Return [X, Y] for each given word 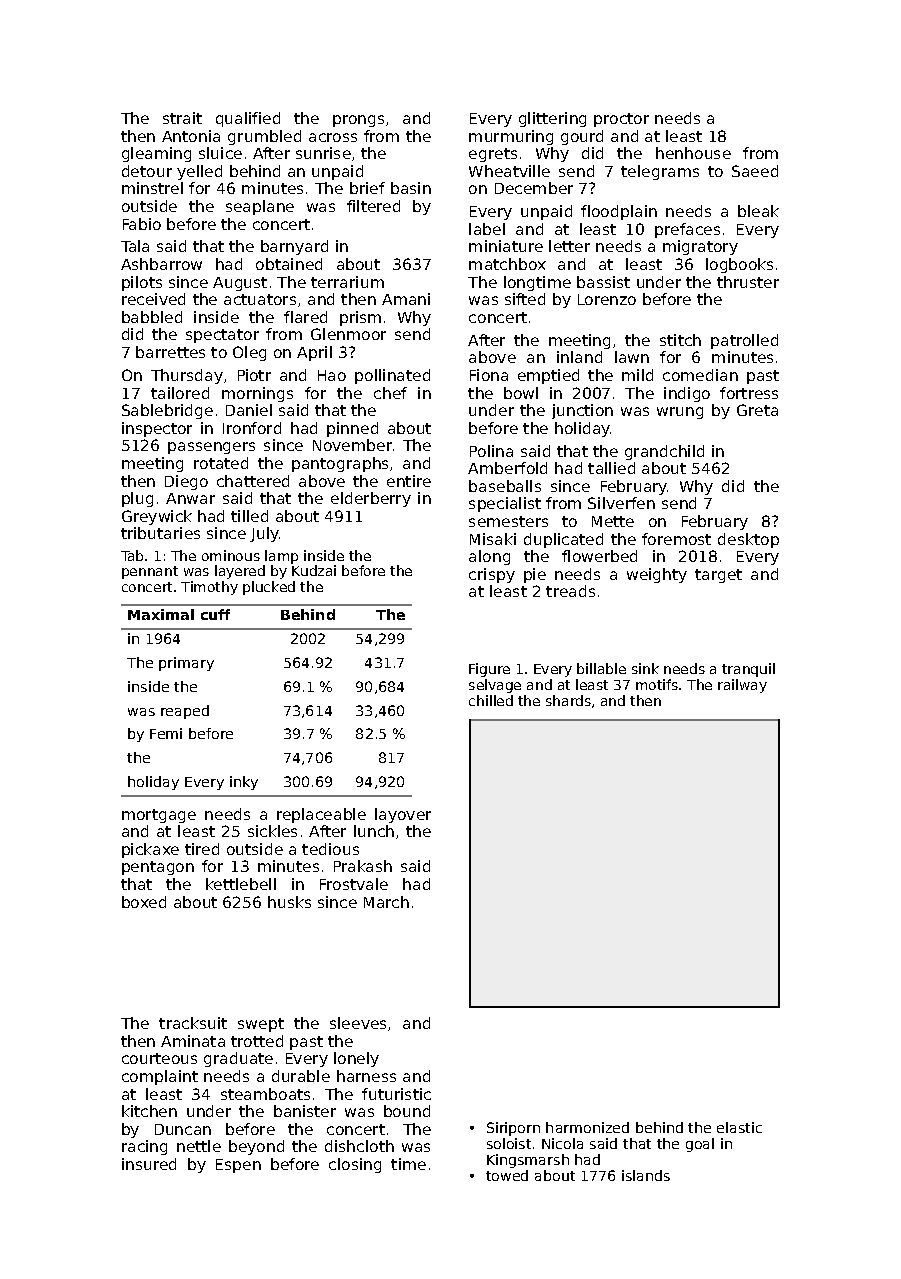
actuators [260, 299]
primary [186, 664]
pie [535, 575]
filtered [373, 206]
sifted [525, 299]
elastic [739, 1127]
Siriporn [513, 1129]
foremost [676, 539]
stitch [680, 340]
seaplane [260, 207]
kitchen [149, 1111]
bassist [603, 282]
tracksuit [193, 1023]
